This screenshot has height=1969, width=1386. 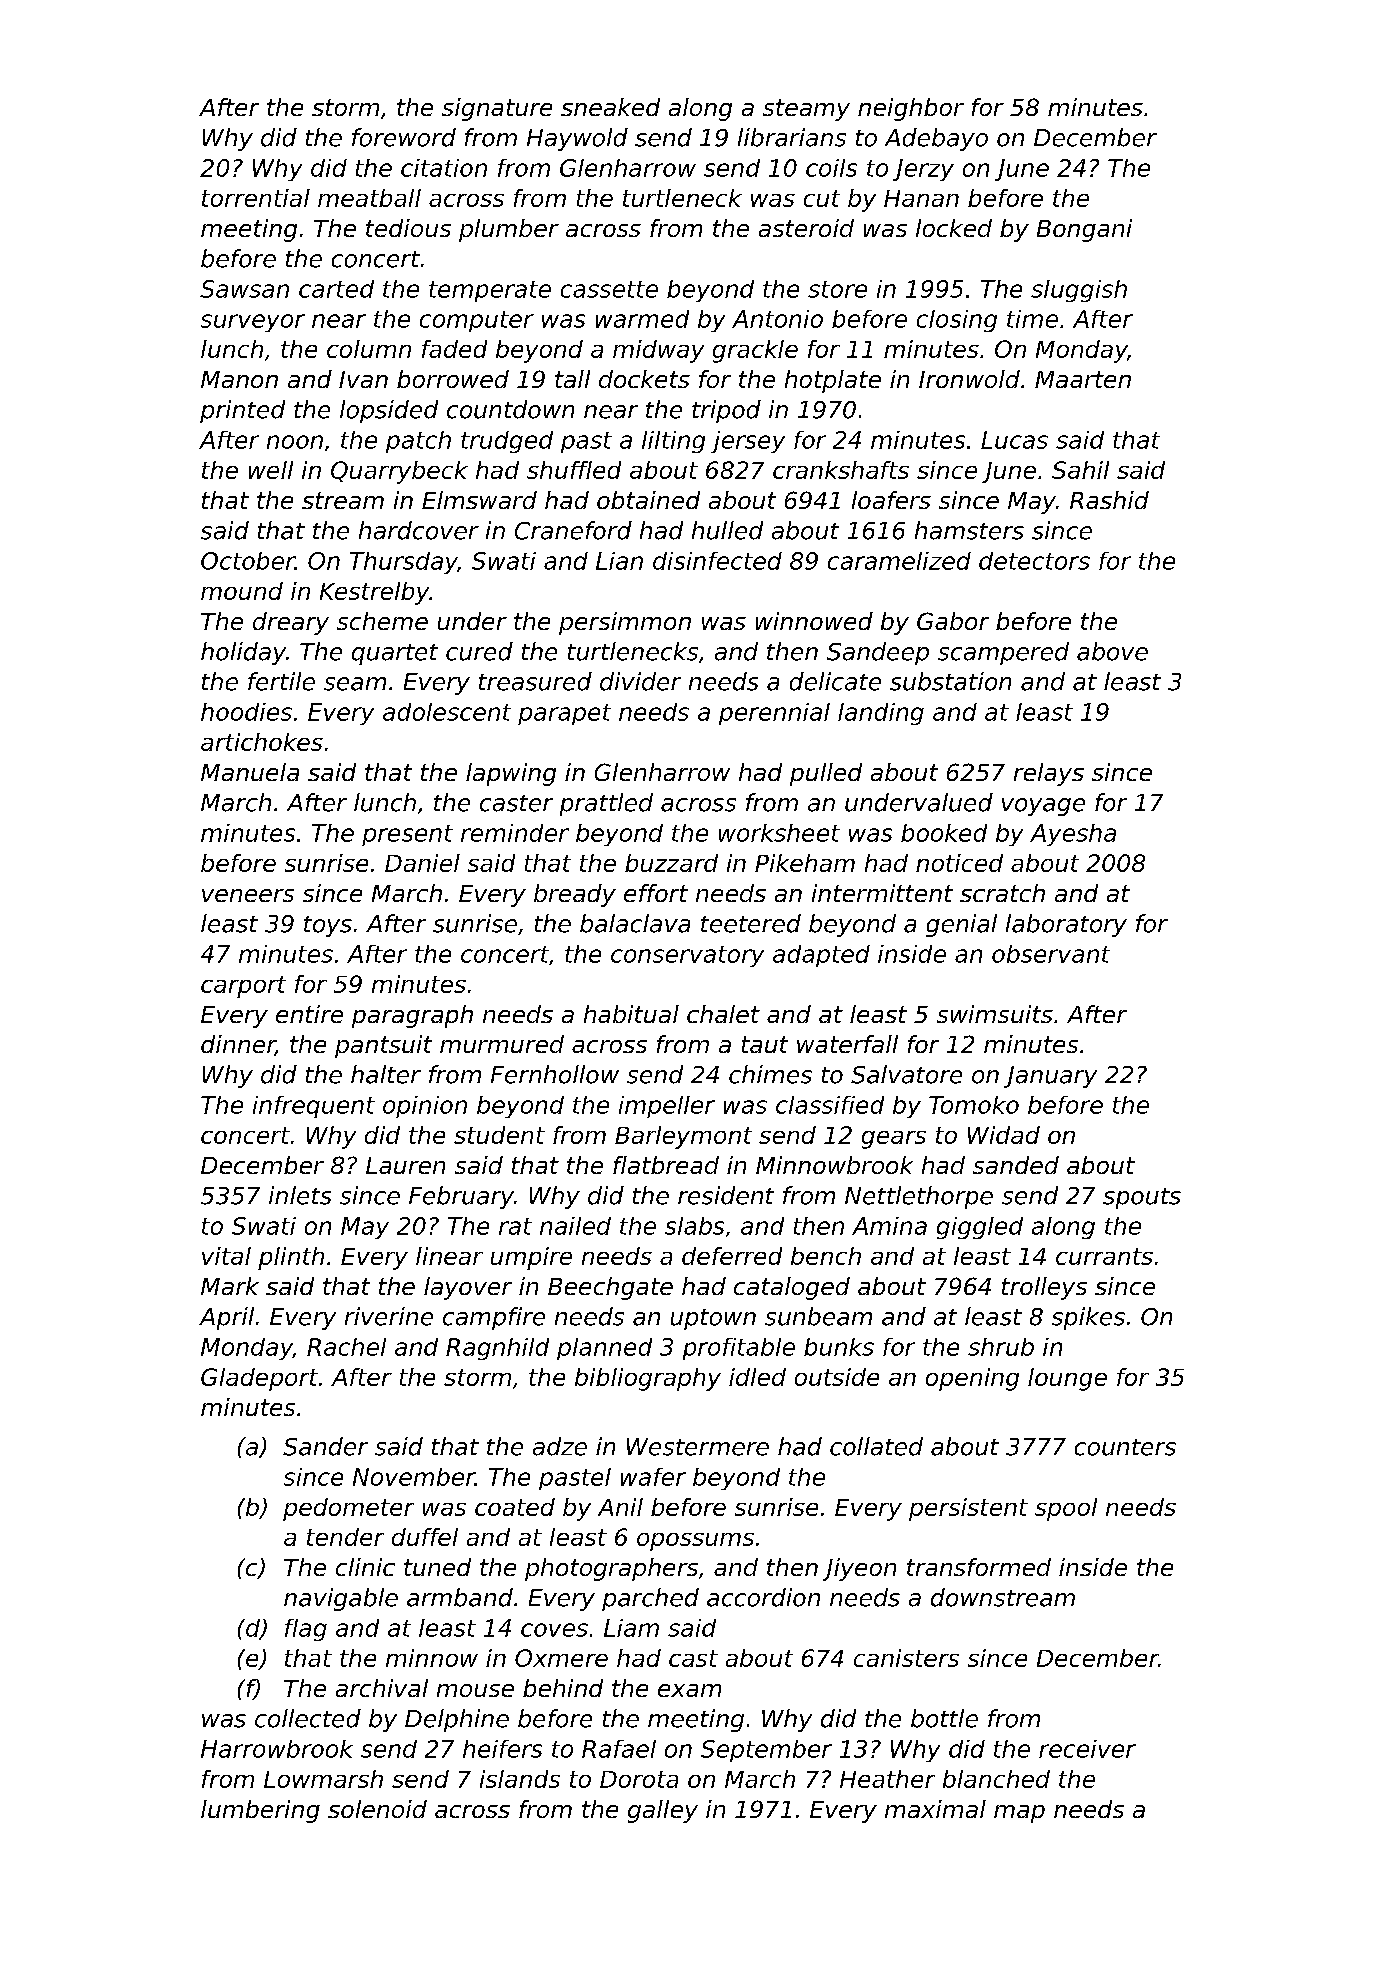 I want to click on disinfected, so click(x=717, y=561).
